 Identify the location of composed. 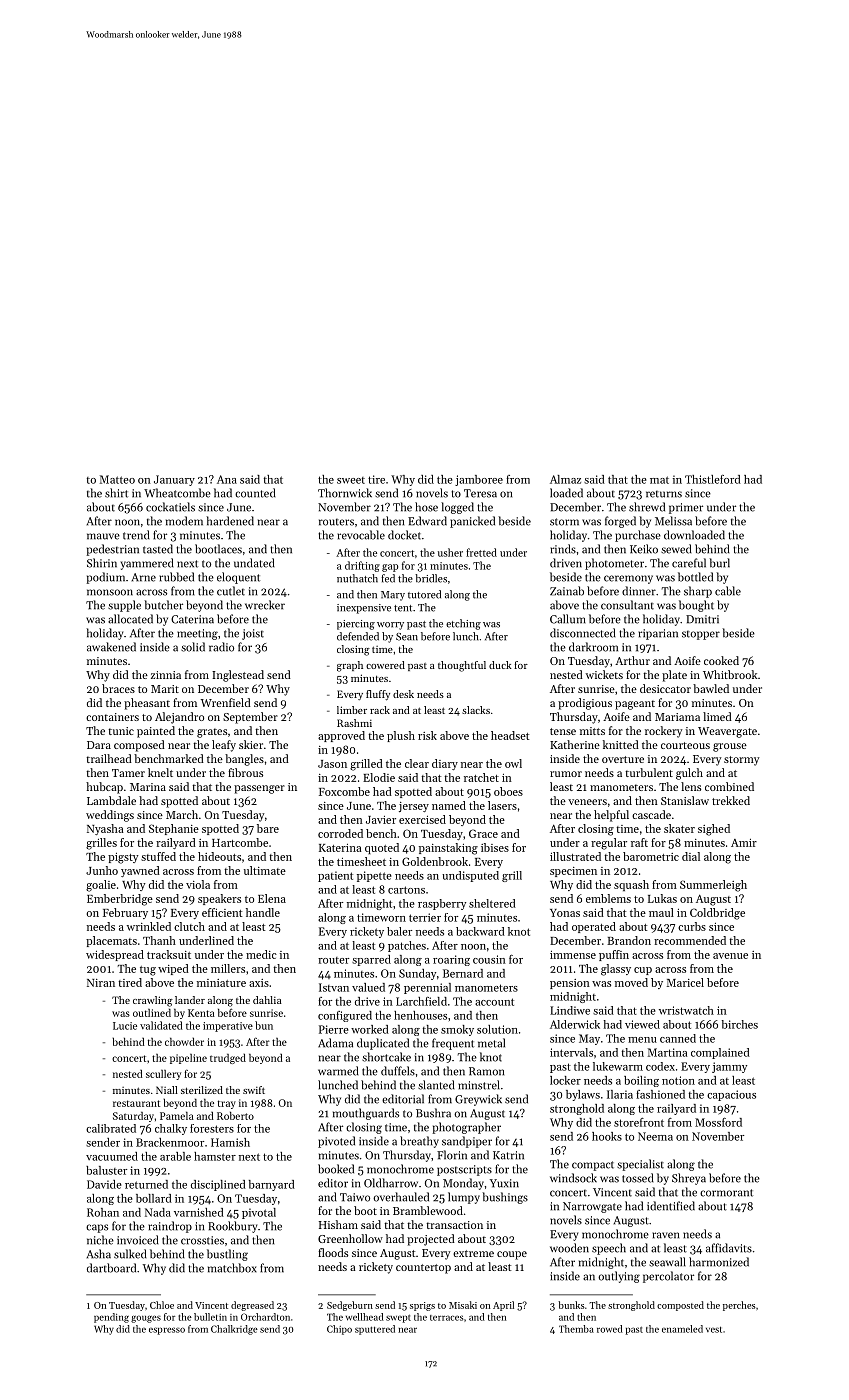
(139, 746).
